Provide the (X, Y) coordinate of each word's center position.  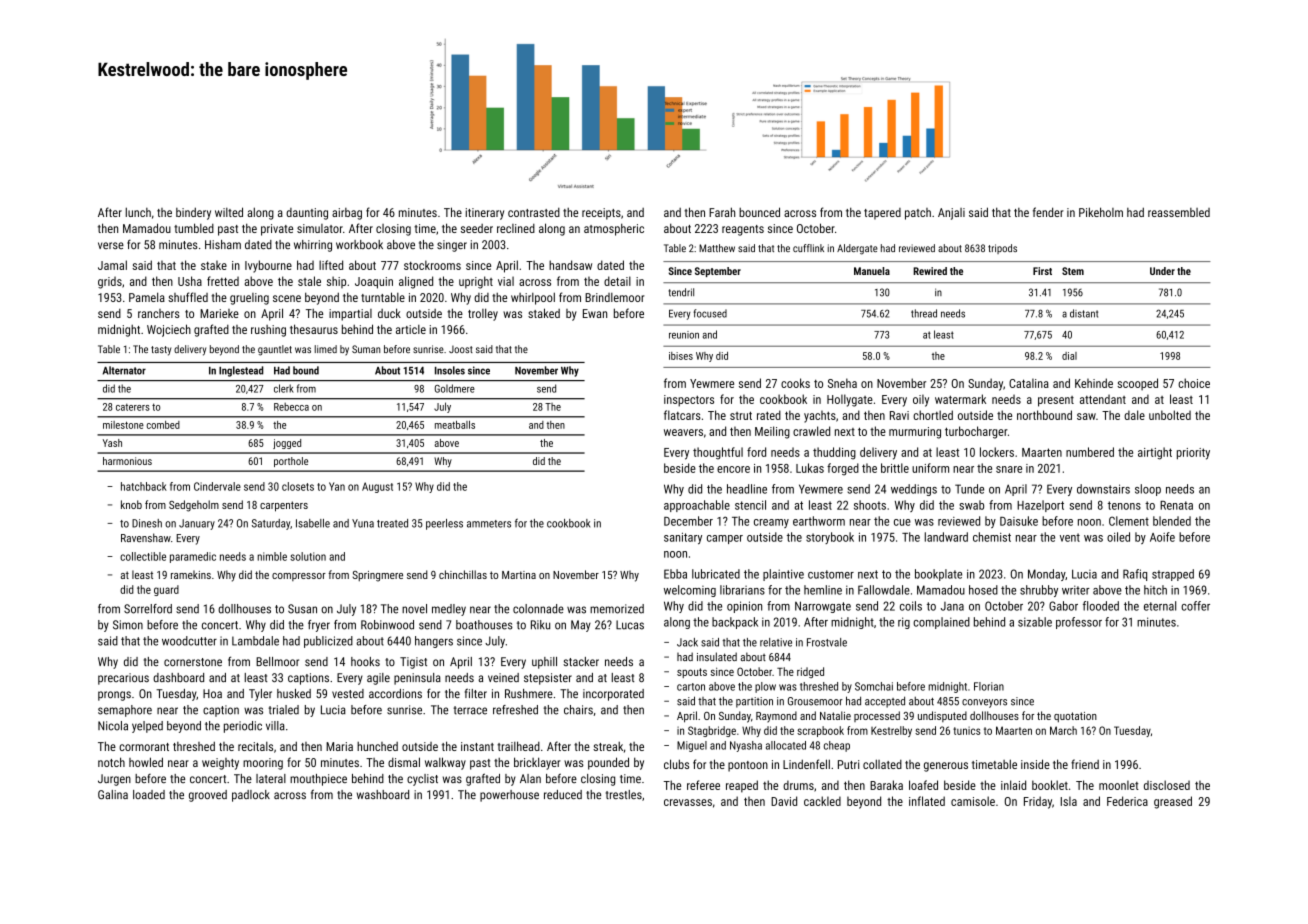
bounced (759, 212)
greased (1173, 802)
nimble (272, 556)
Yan (337, 486)
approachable (697, 506)
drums (798, 785)
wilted (229, 212)
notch (111, 762)
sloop (1148, 490)
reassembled (1179, 212)
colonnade (538, 609)
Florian (989, 686)
